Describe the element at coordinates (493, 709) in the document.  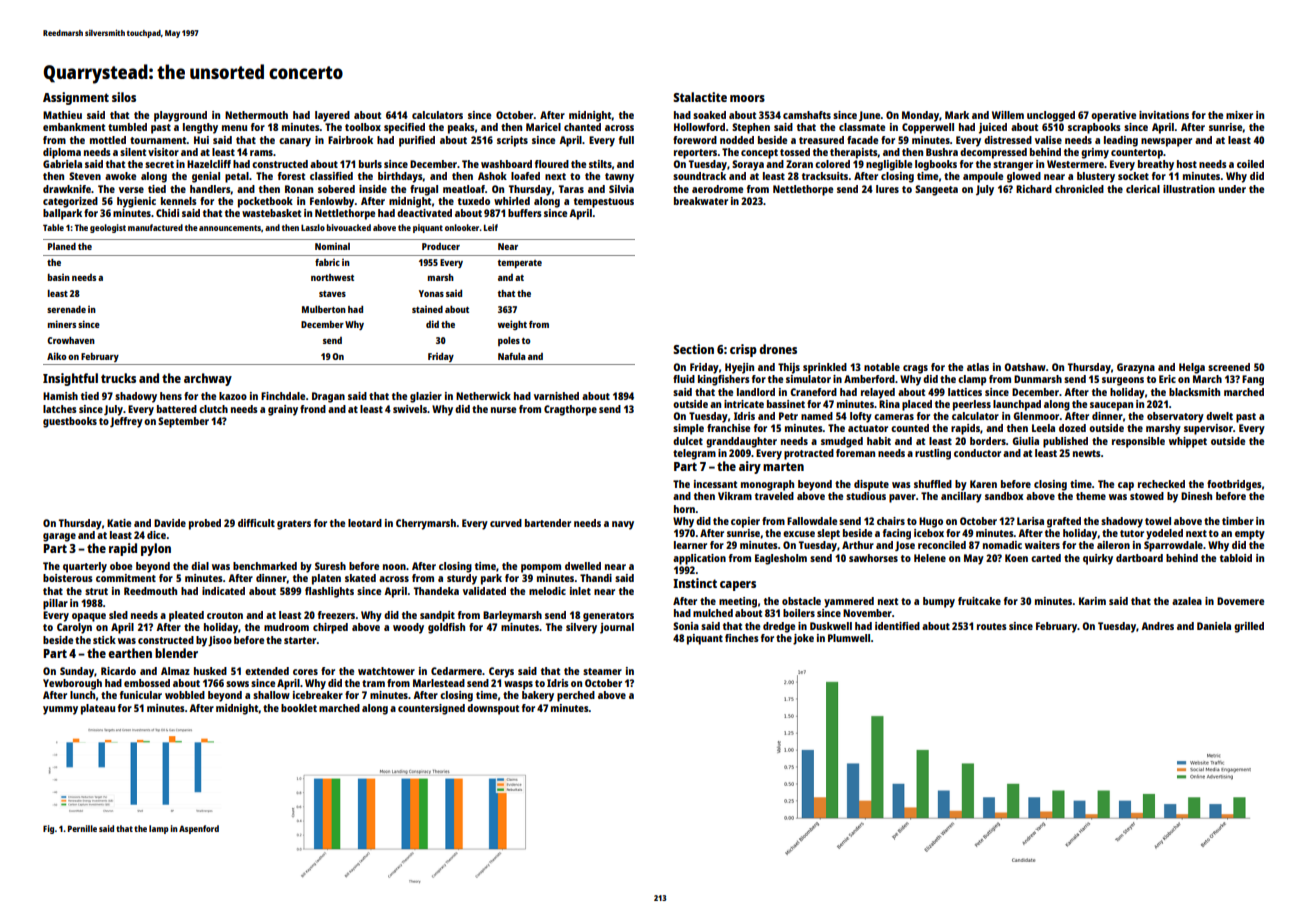
I see `downspout` at that location.
